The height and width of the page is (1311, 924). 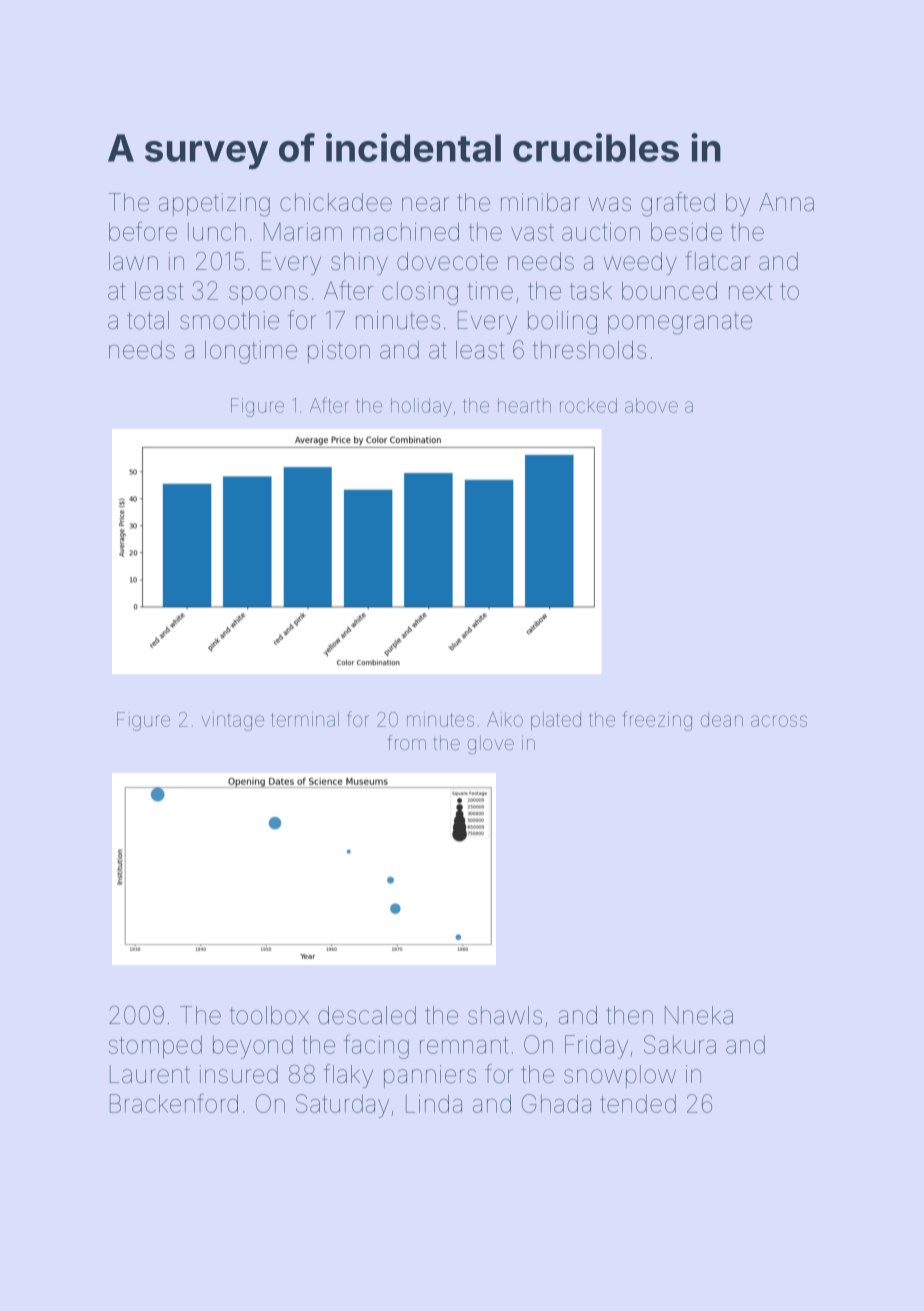 I want to click on beyond, so click(x=253, y=1047).
